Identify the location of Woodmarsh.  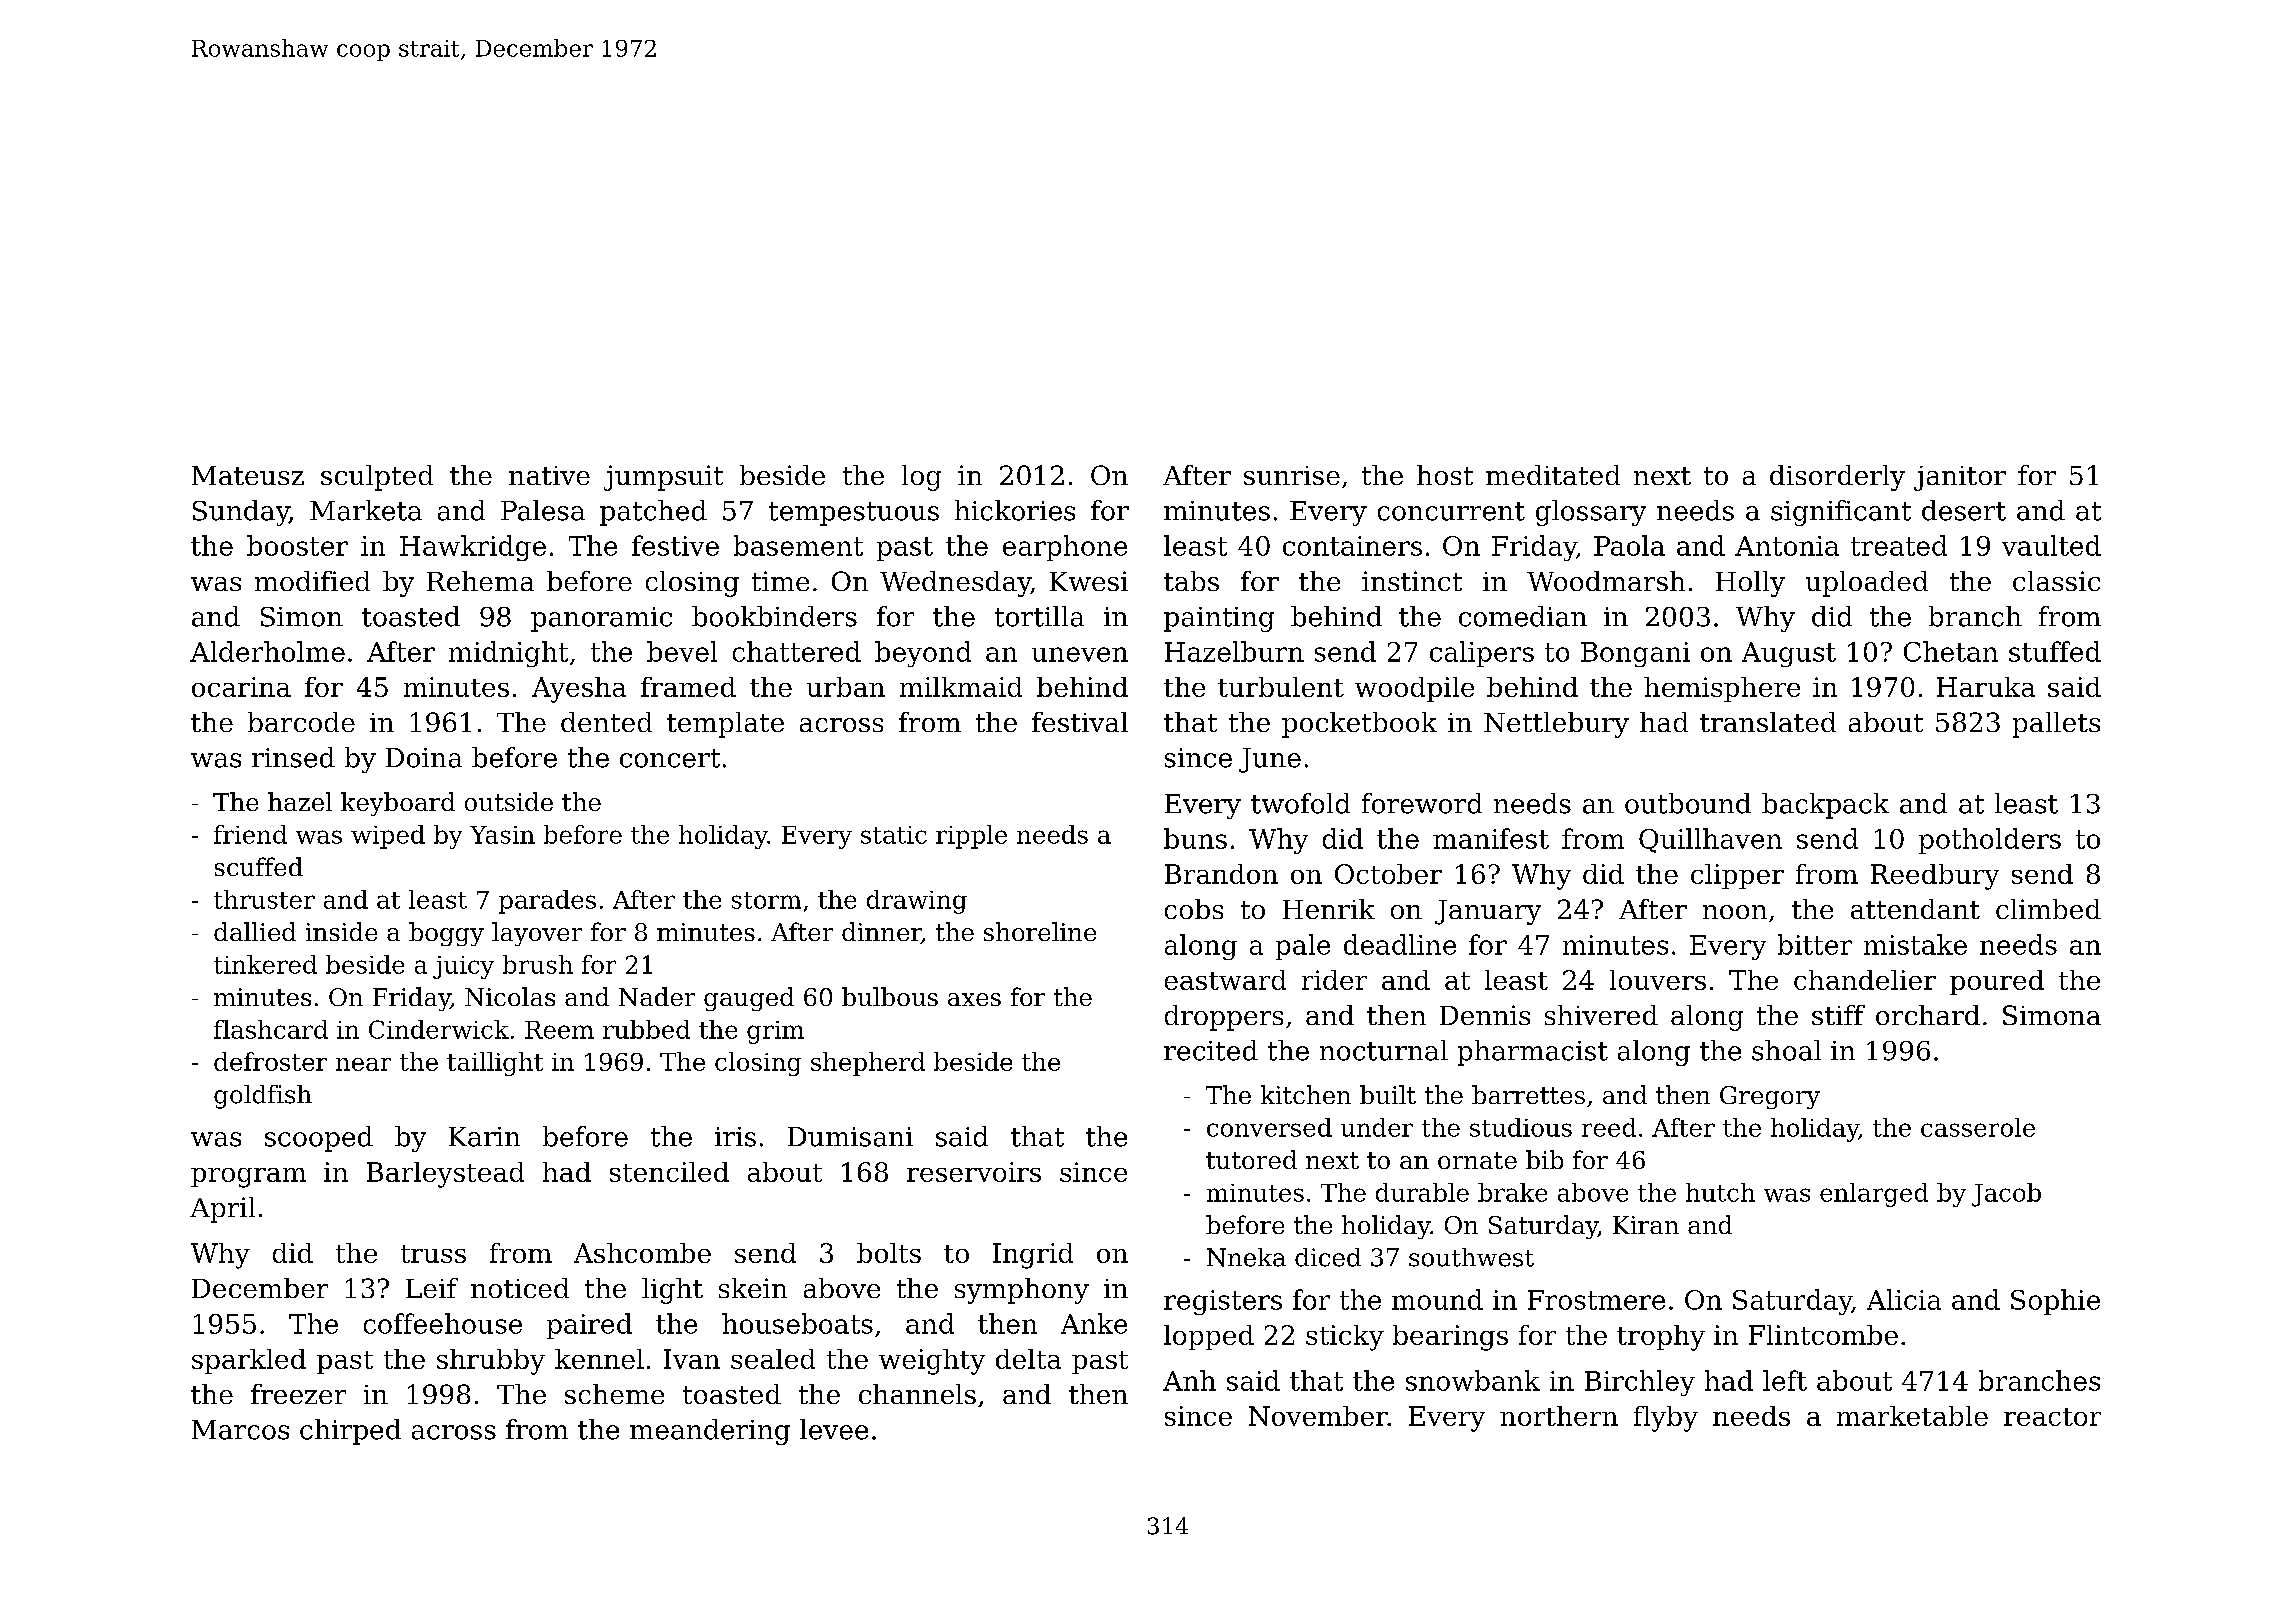
(1606, 581).
